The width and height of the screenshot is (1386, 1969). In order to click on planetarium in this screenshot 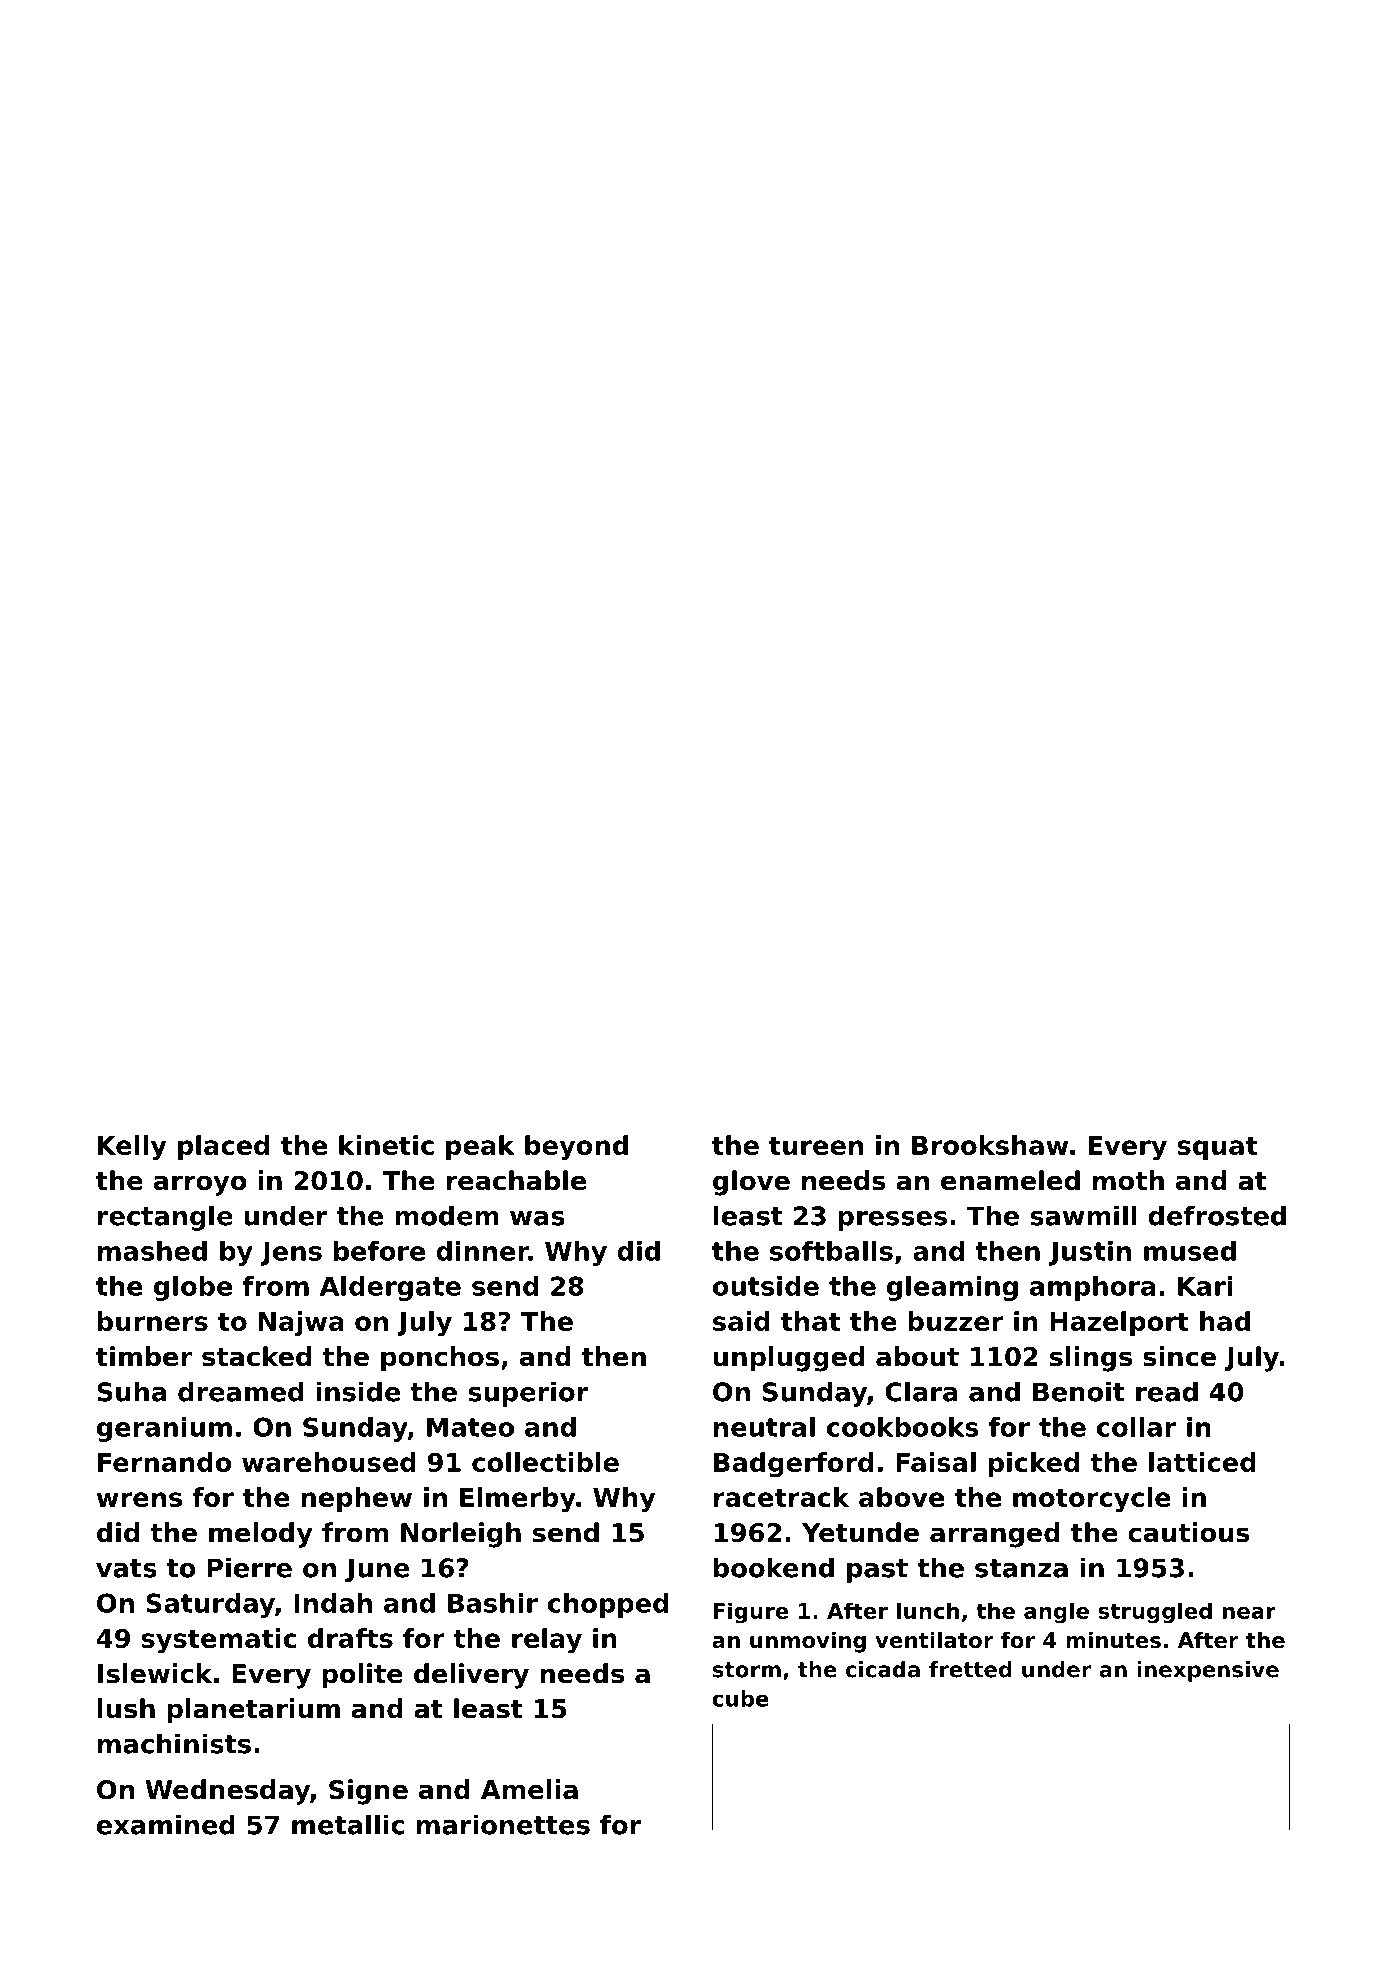, I will do `click(253, 1711)`.
